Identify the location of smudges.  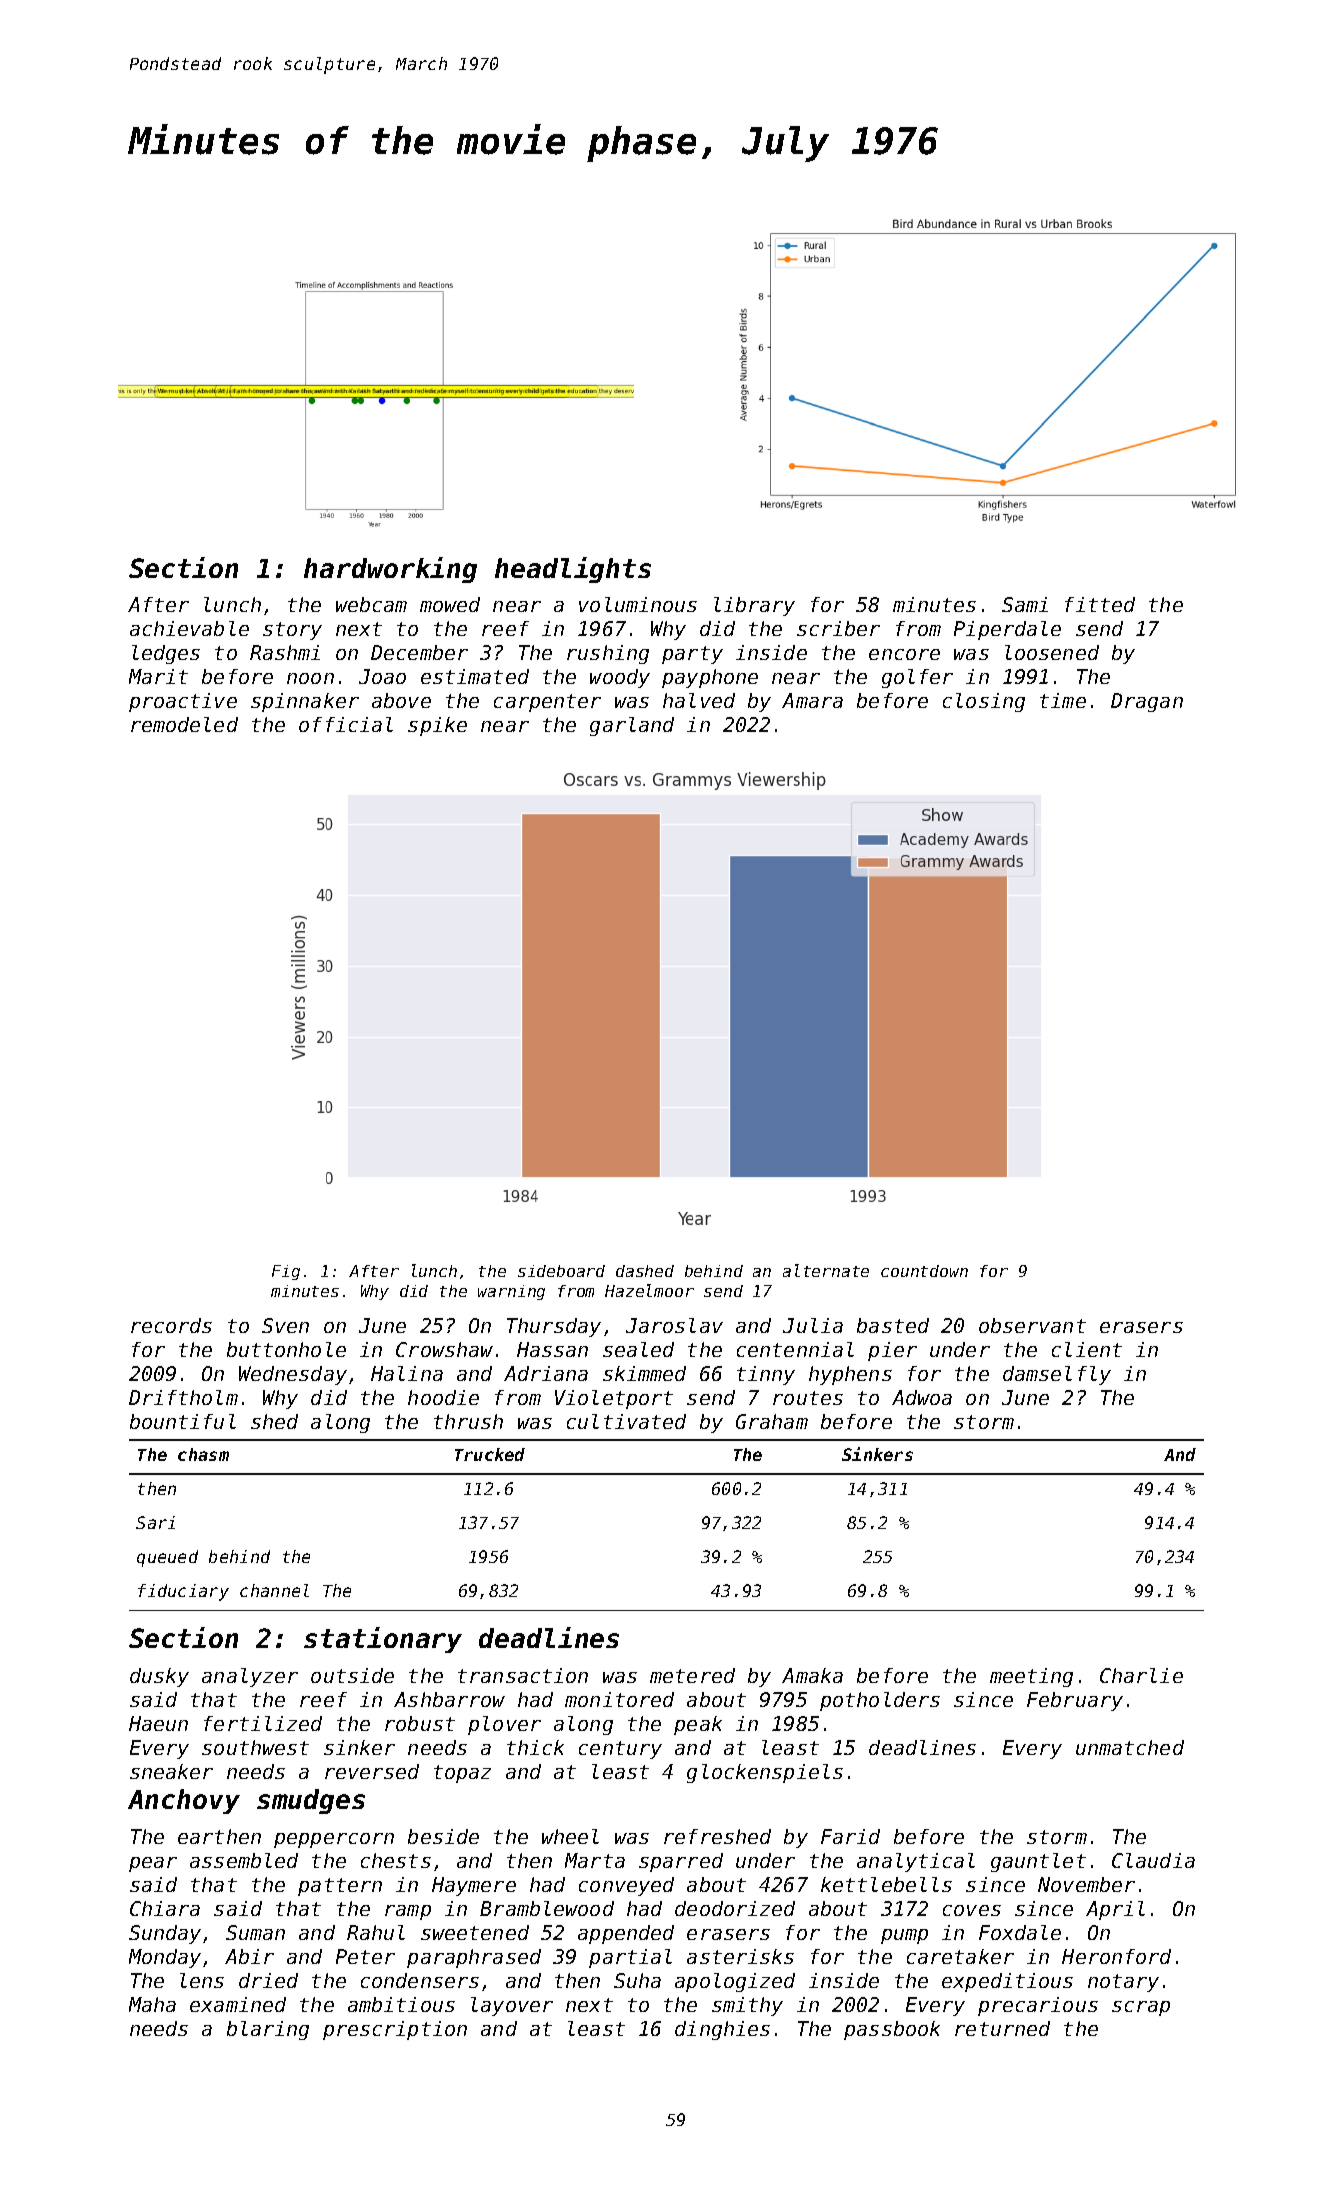
(311, 1801).
